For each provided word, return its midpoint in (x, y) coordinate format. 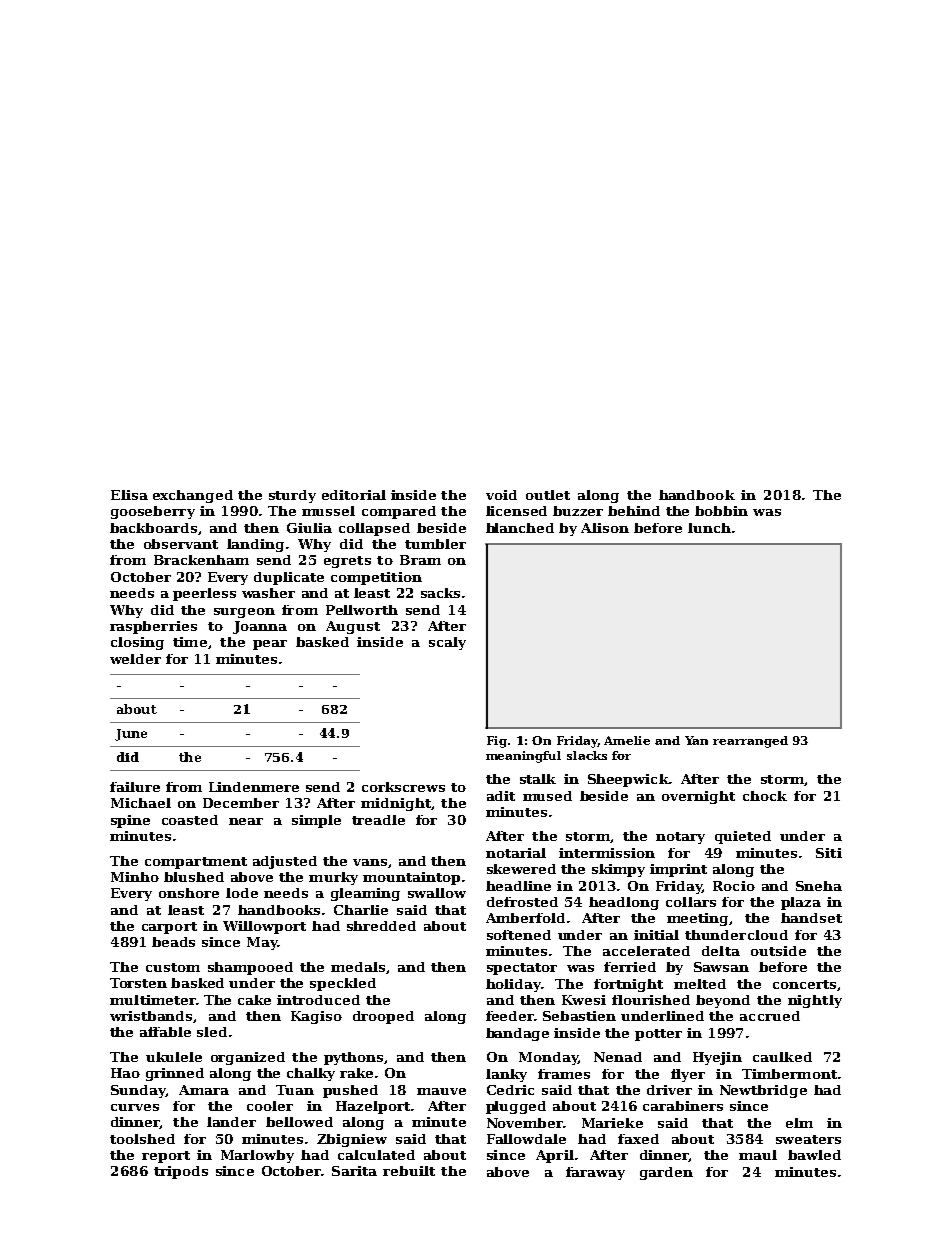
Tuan (295, 1090)
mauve (441, 1091)
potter (658, 1035)
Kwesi (584, 1000)
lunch (709, 528)
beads (173, 942)
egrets (347, 562)
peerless (204, 594)
